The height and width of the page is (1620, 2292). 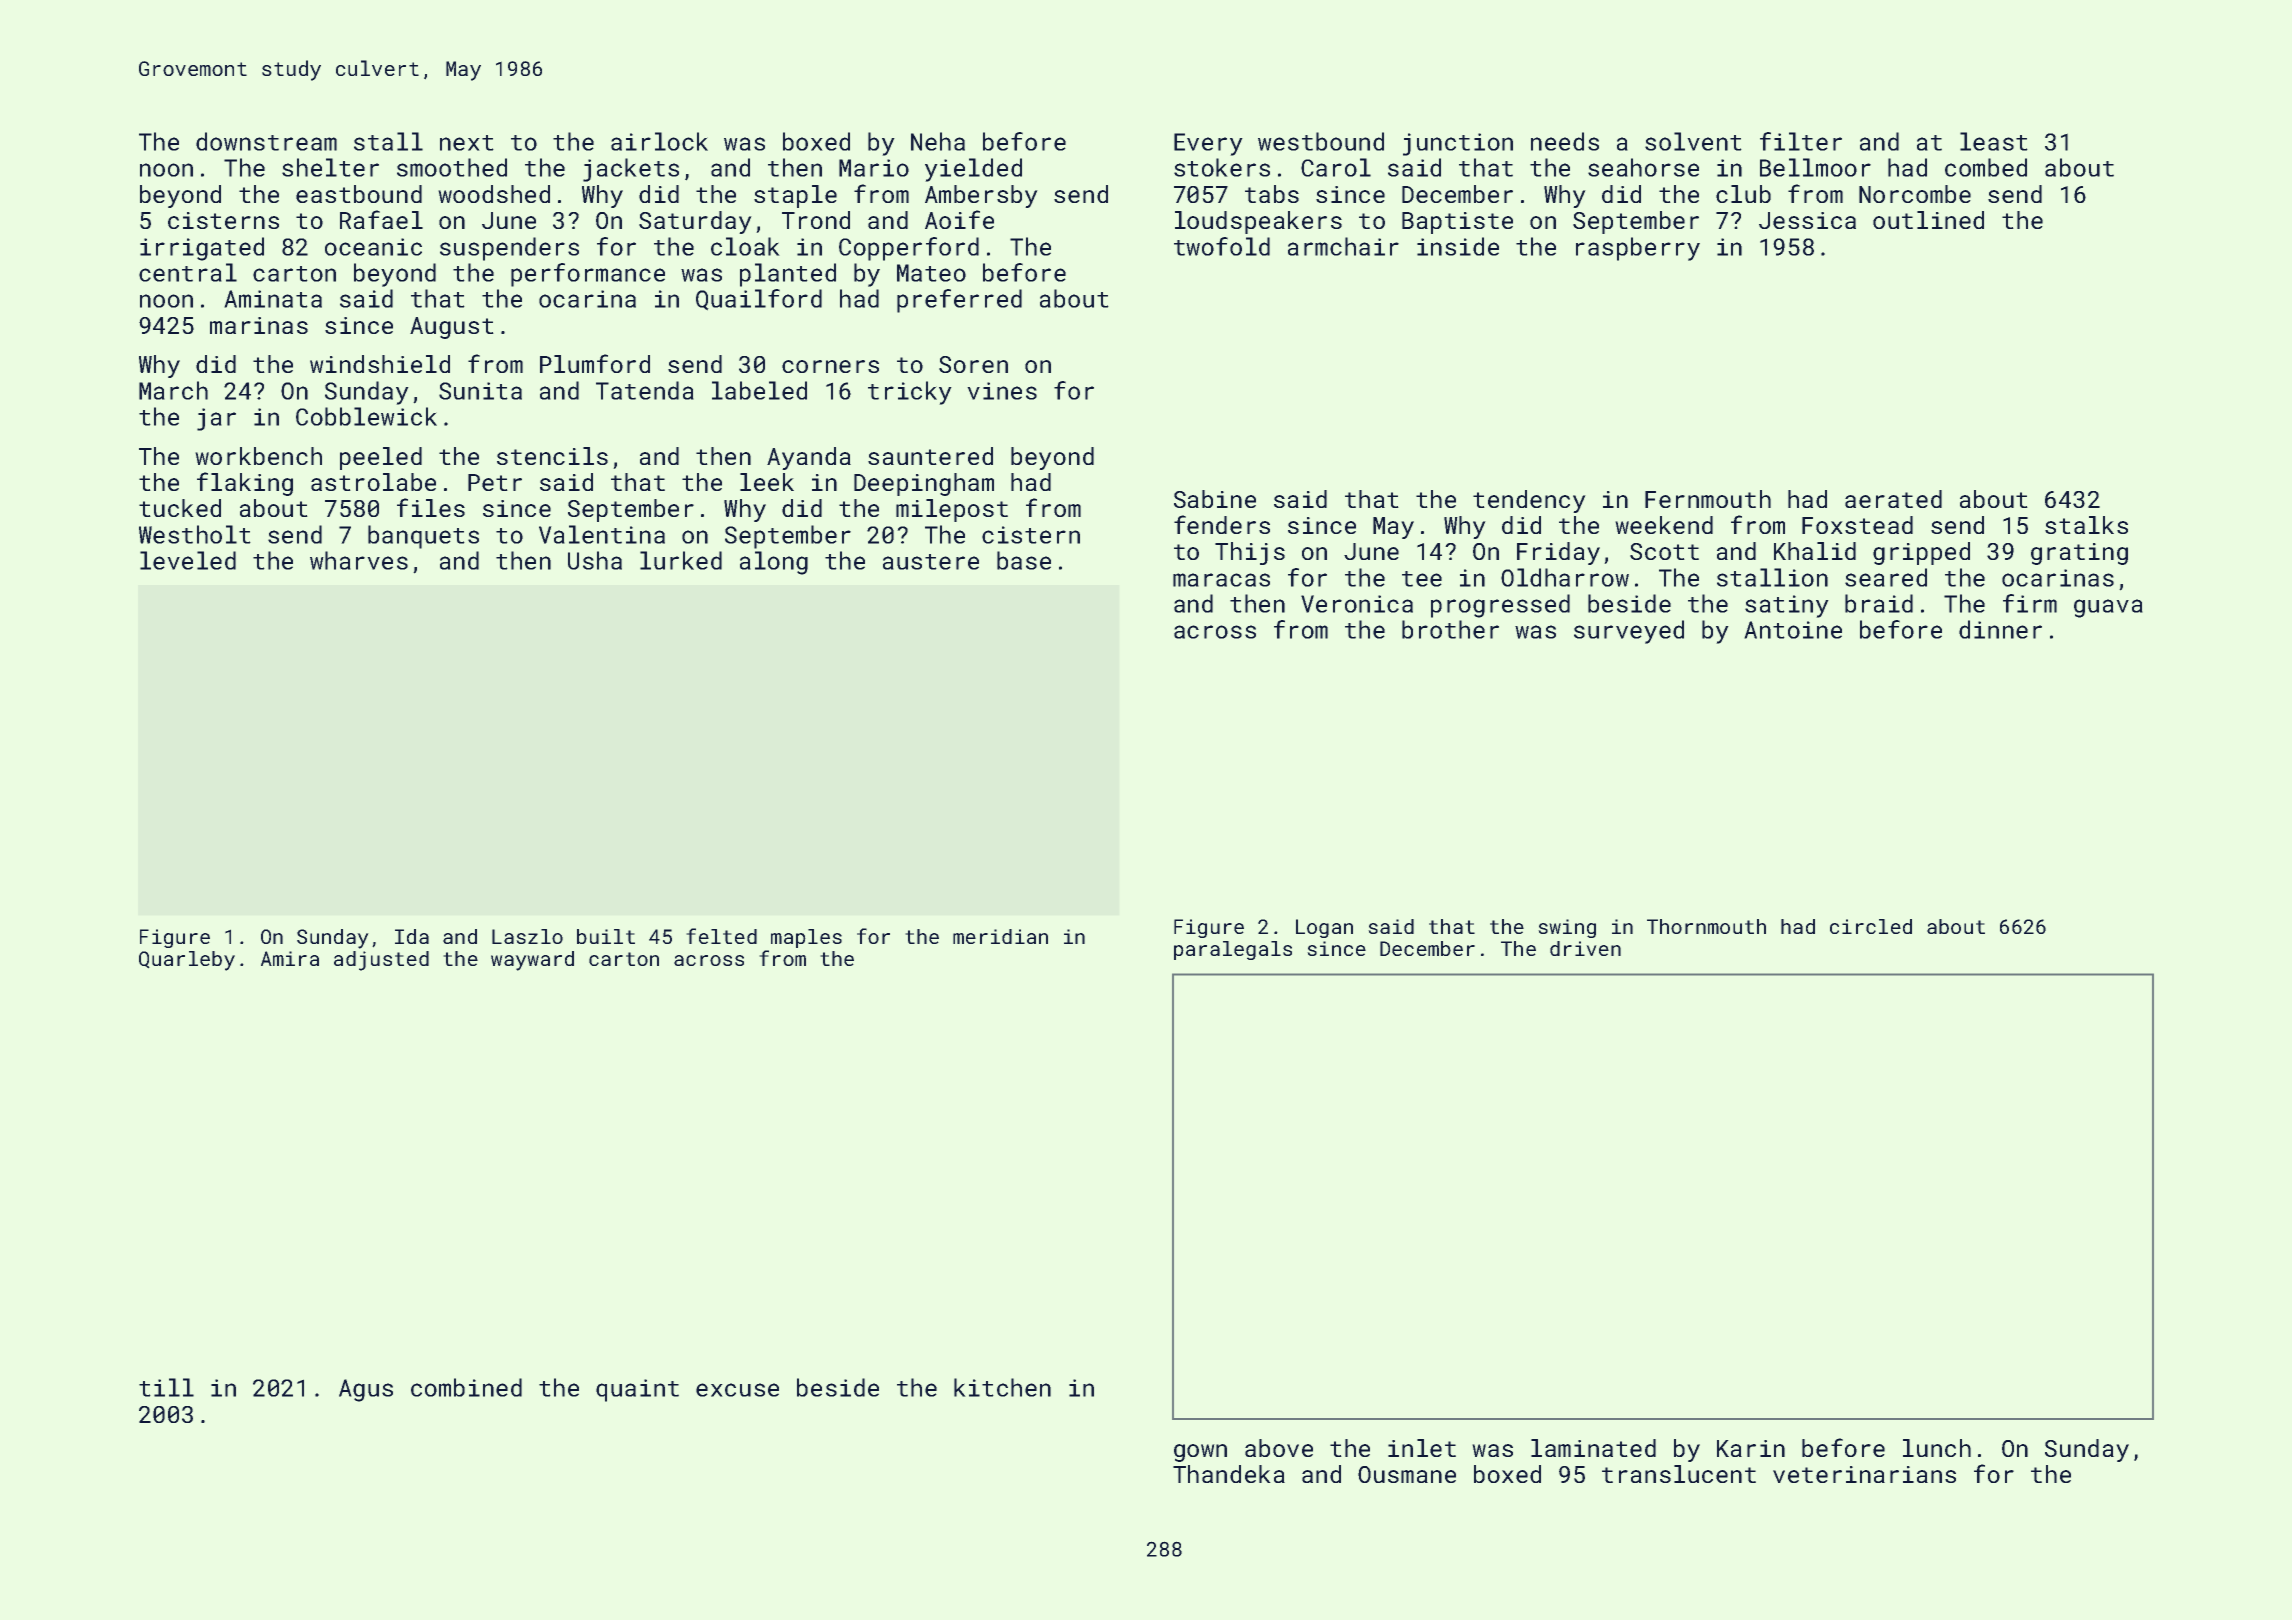 What do you see at coordinates (266, 141) in the page?
I see `downstream` at bounding box center [266, 141].
